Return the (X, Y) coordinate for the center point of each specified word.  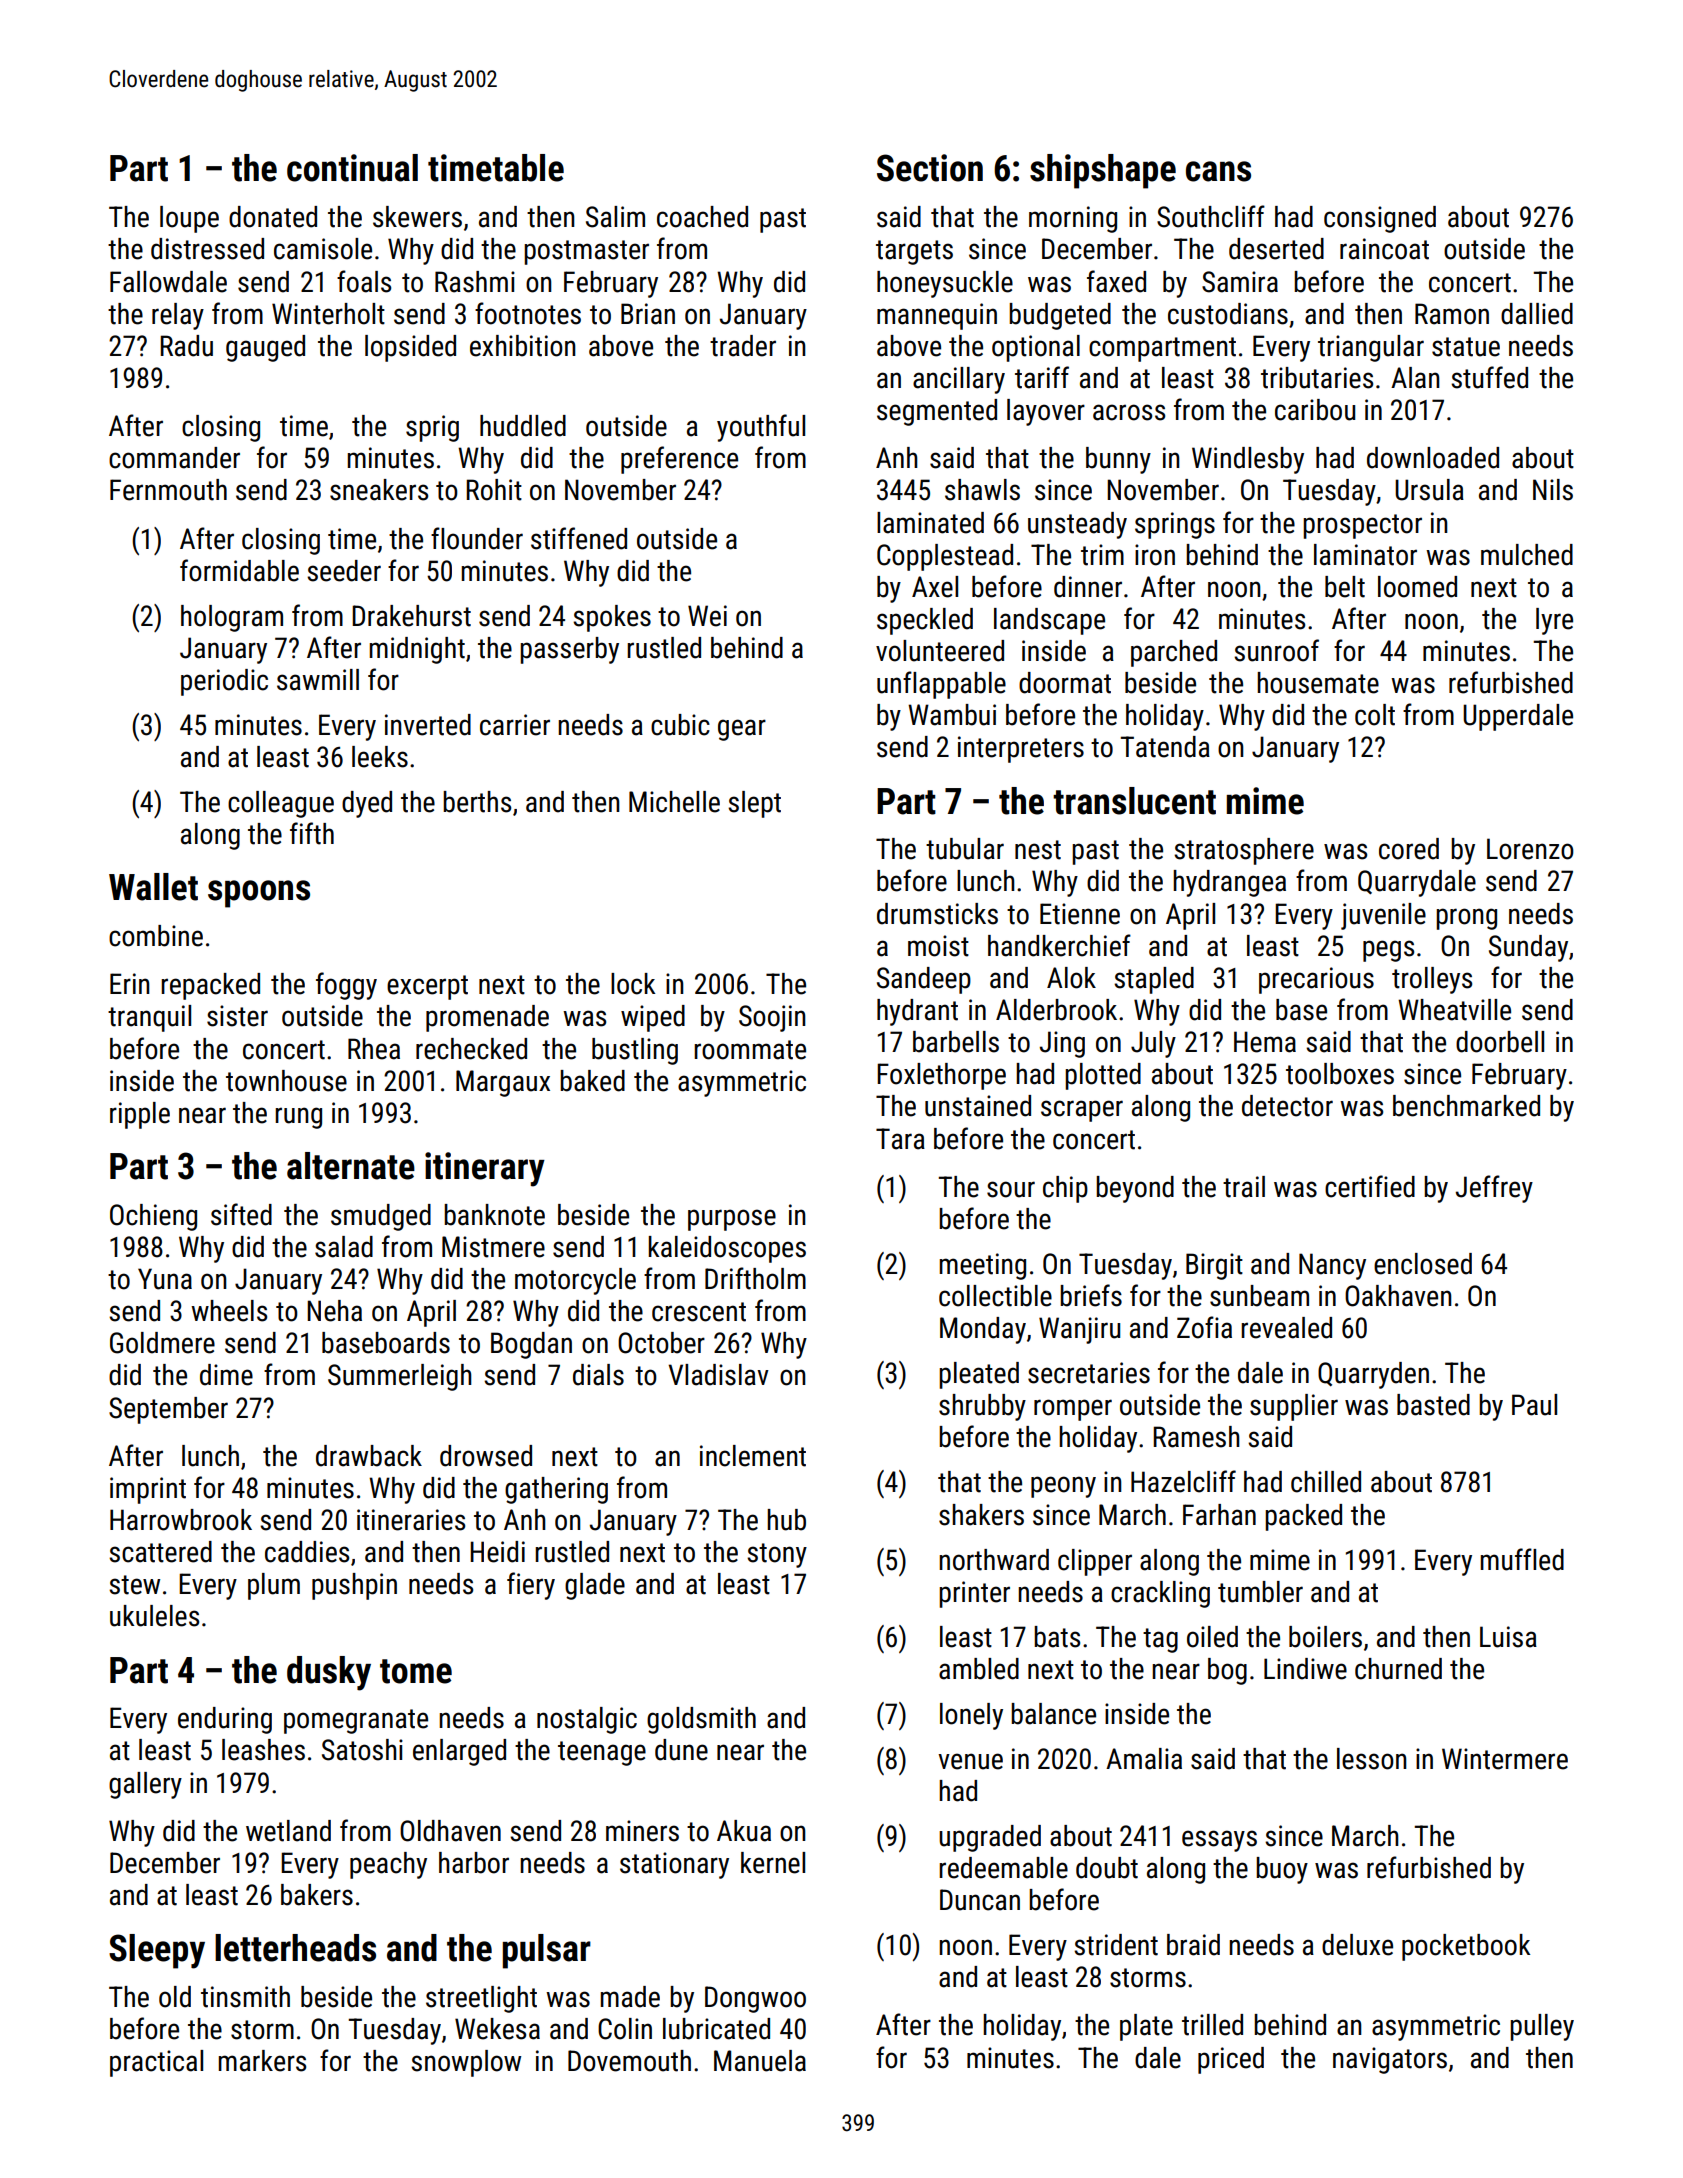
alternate (351, 1166)
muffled (1522, 1559)
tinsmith (245, 1997)
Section (930, 168)
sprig (432, 428)
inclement (753, 1456)
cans (1218, 171)
